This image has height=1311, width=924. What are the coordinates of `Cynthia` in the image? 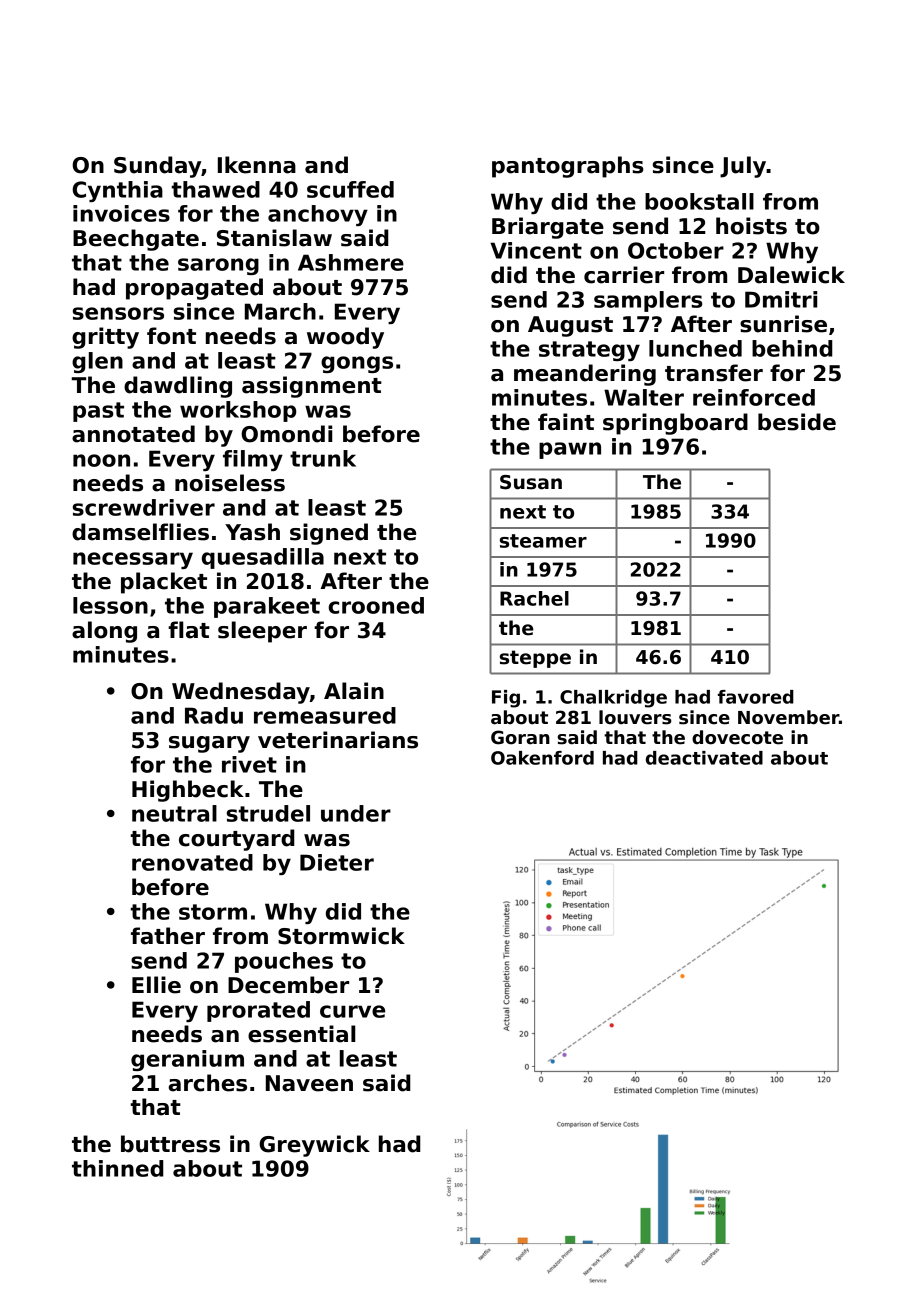 It's located at (117, 191).
